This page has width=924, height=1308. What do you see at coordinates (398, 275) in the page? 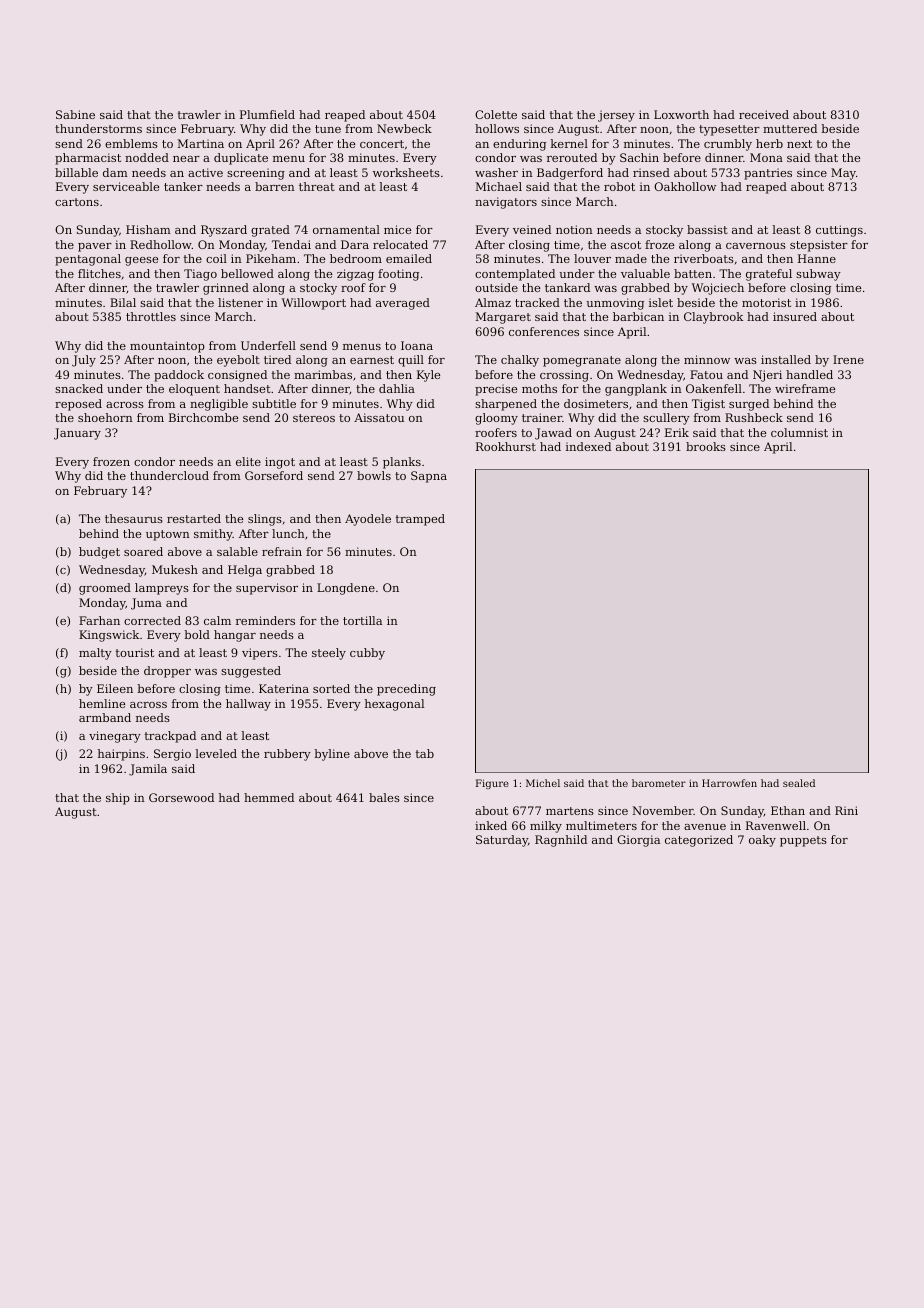
I see `footing` at bounding box center [398, 275].
